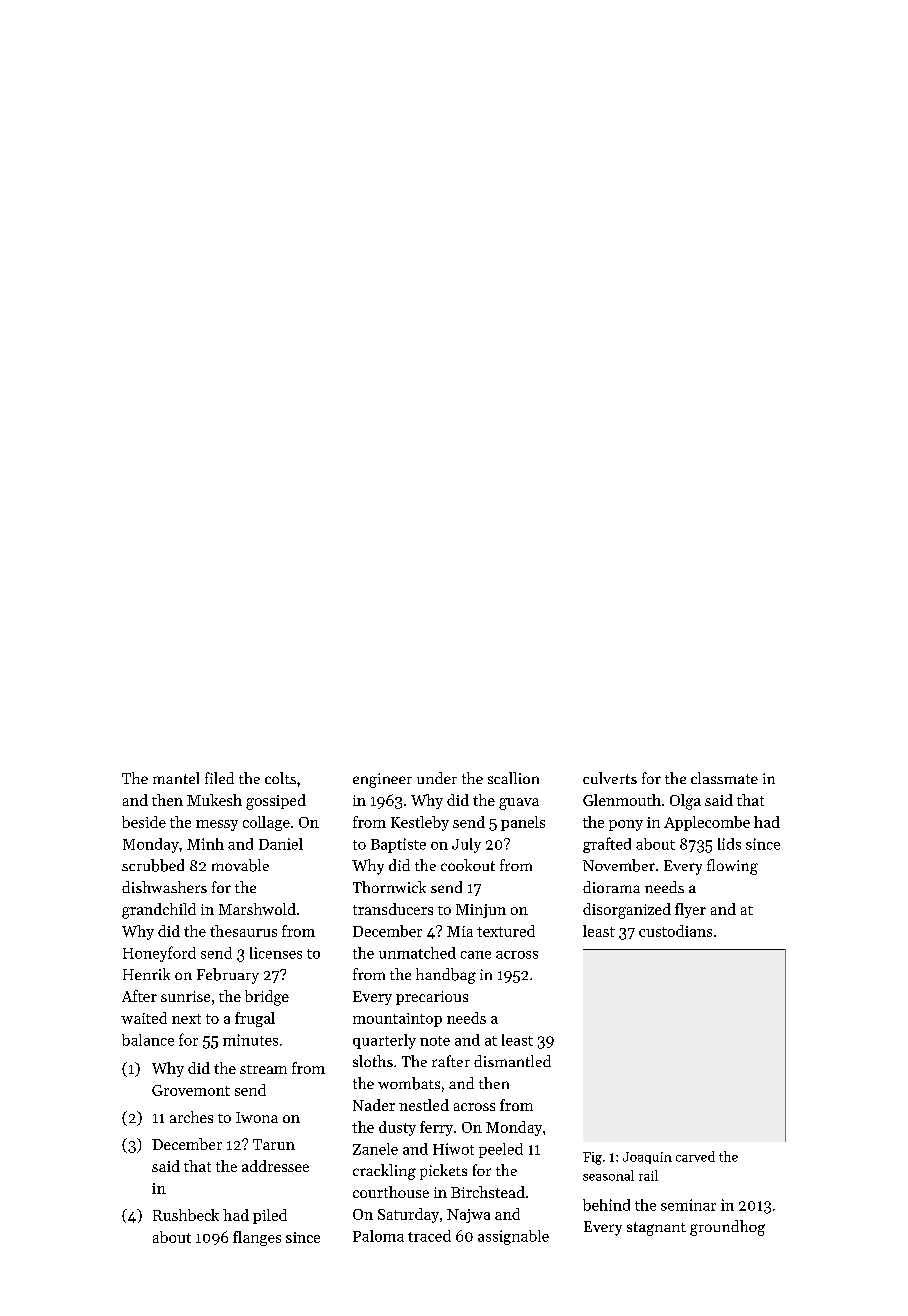 This document has width=908, height=1316. What do you see at coordinates (214, 800) in the document?
I see `Mukesh` at bounding box center [214, 800].
